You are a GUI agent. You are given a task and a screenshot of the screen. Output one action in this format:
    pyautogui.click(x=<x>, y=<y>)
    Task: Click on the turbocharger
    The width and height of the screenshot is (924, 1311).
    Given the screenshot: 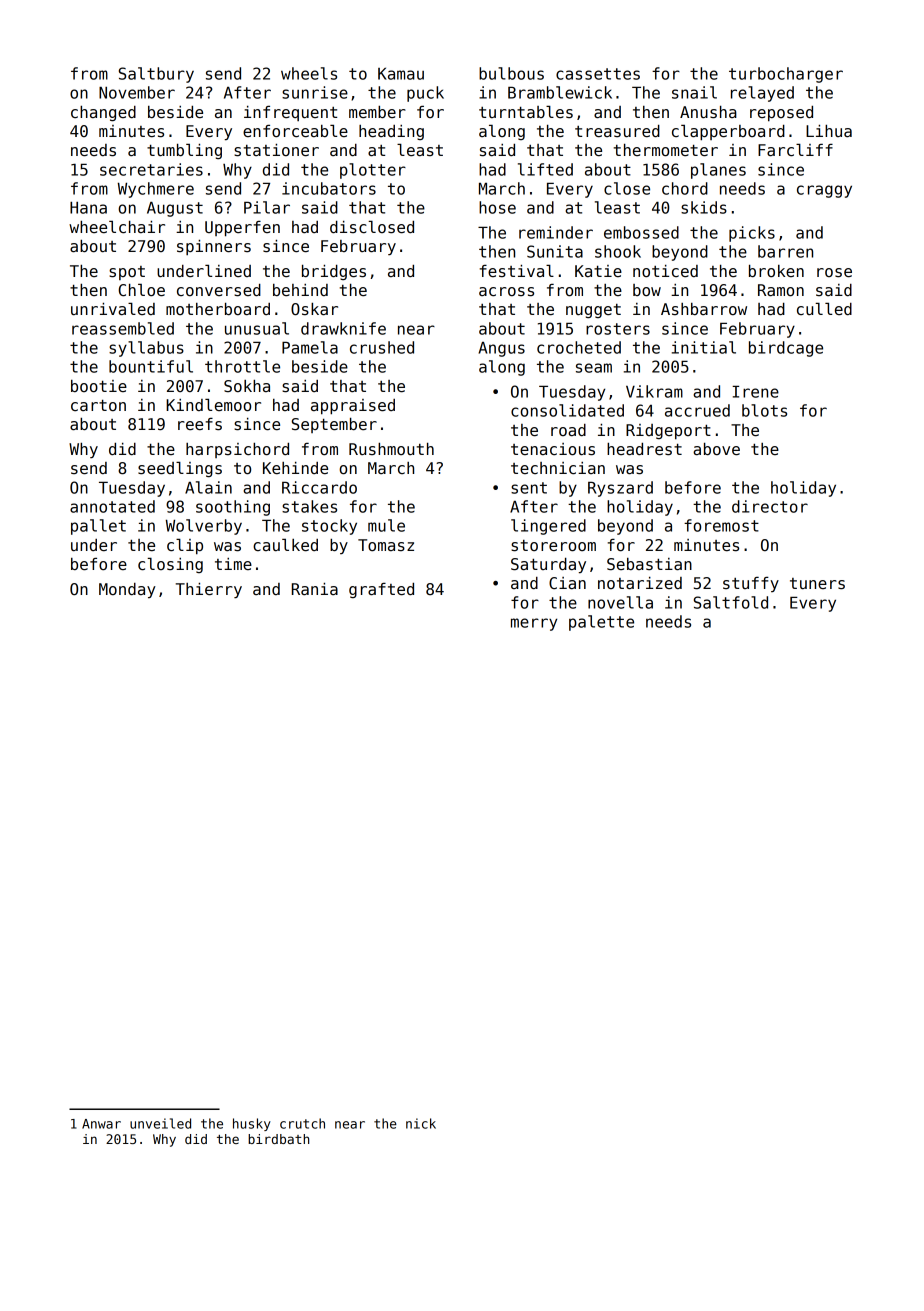 What is the action you would take?
    pyautogui.click(x=786, y=75)
